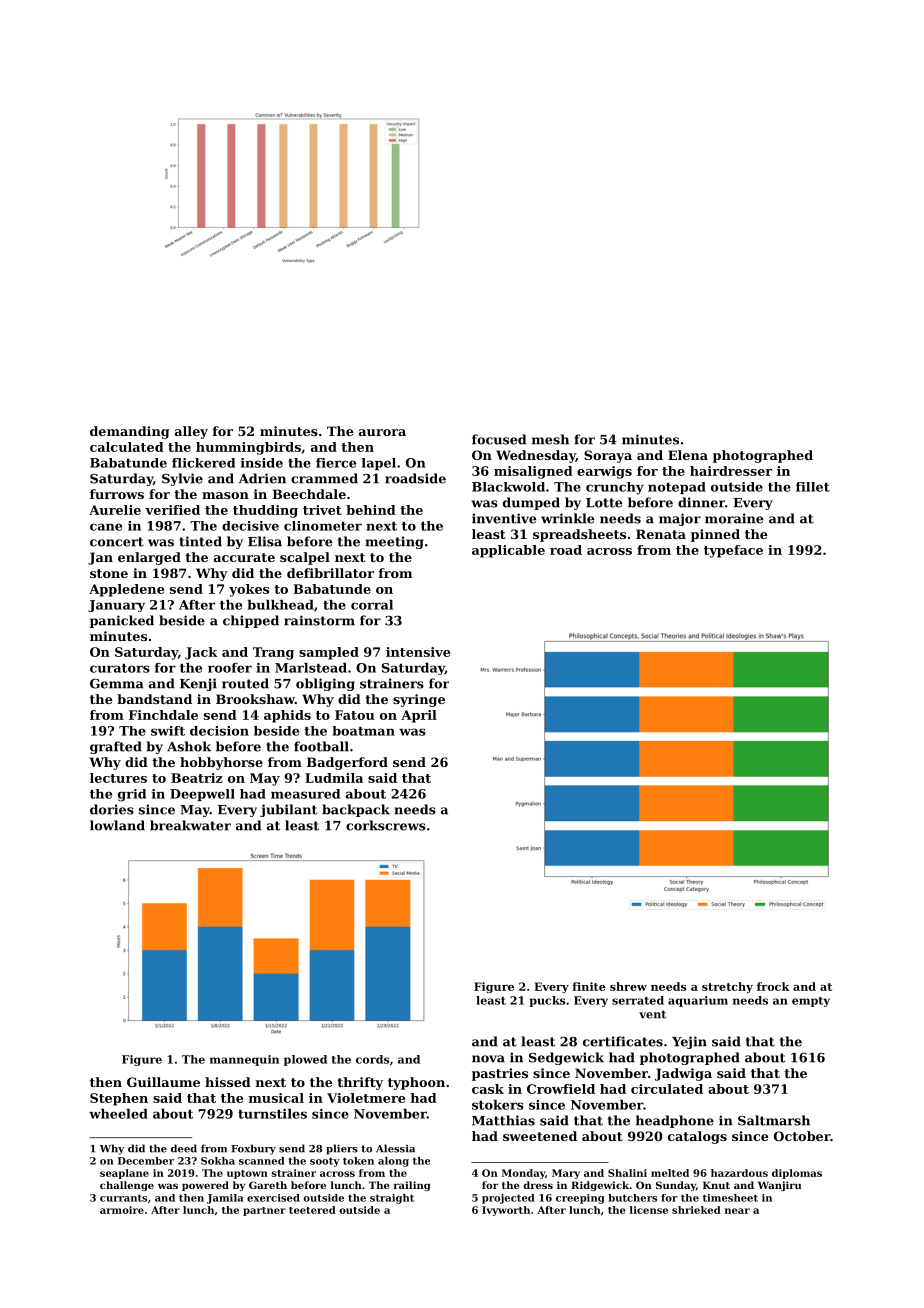  Describe the element at coordinates (202, 795) in the document. I see `Deepwell` at that location.
